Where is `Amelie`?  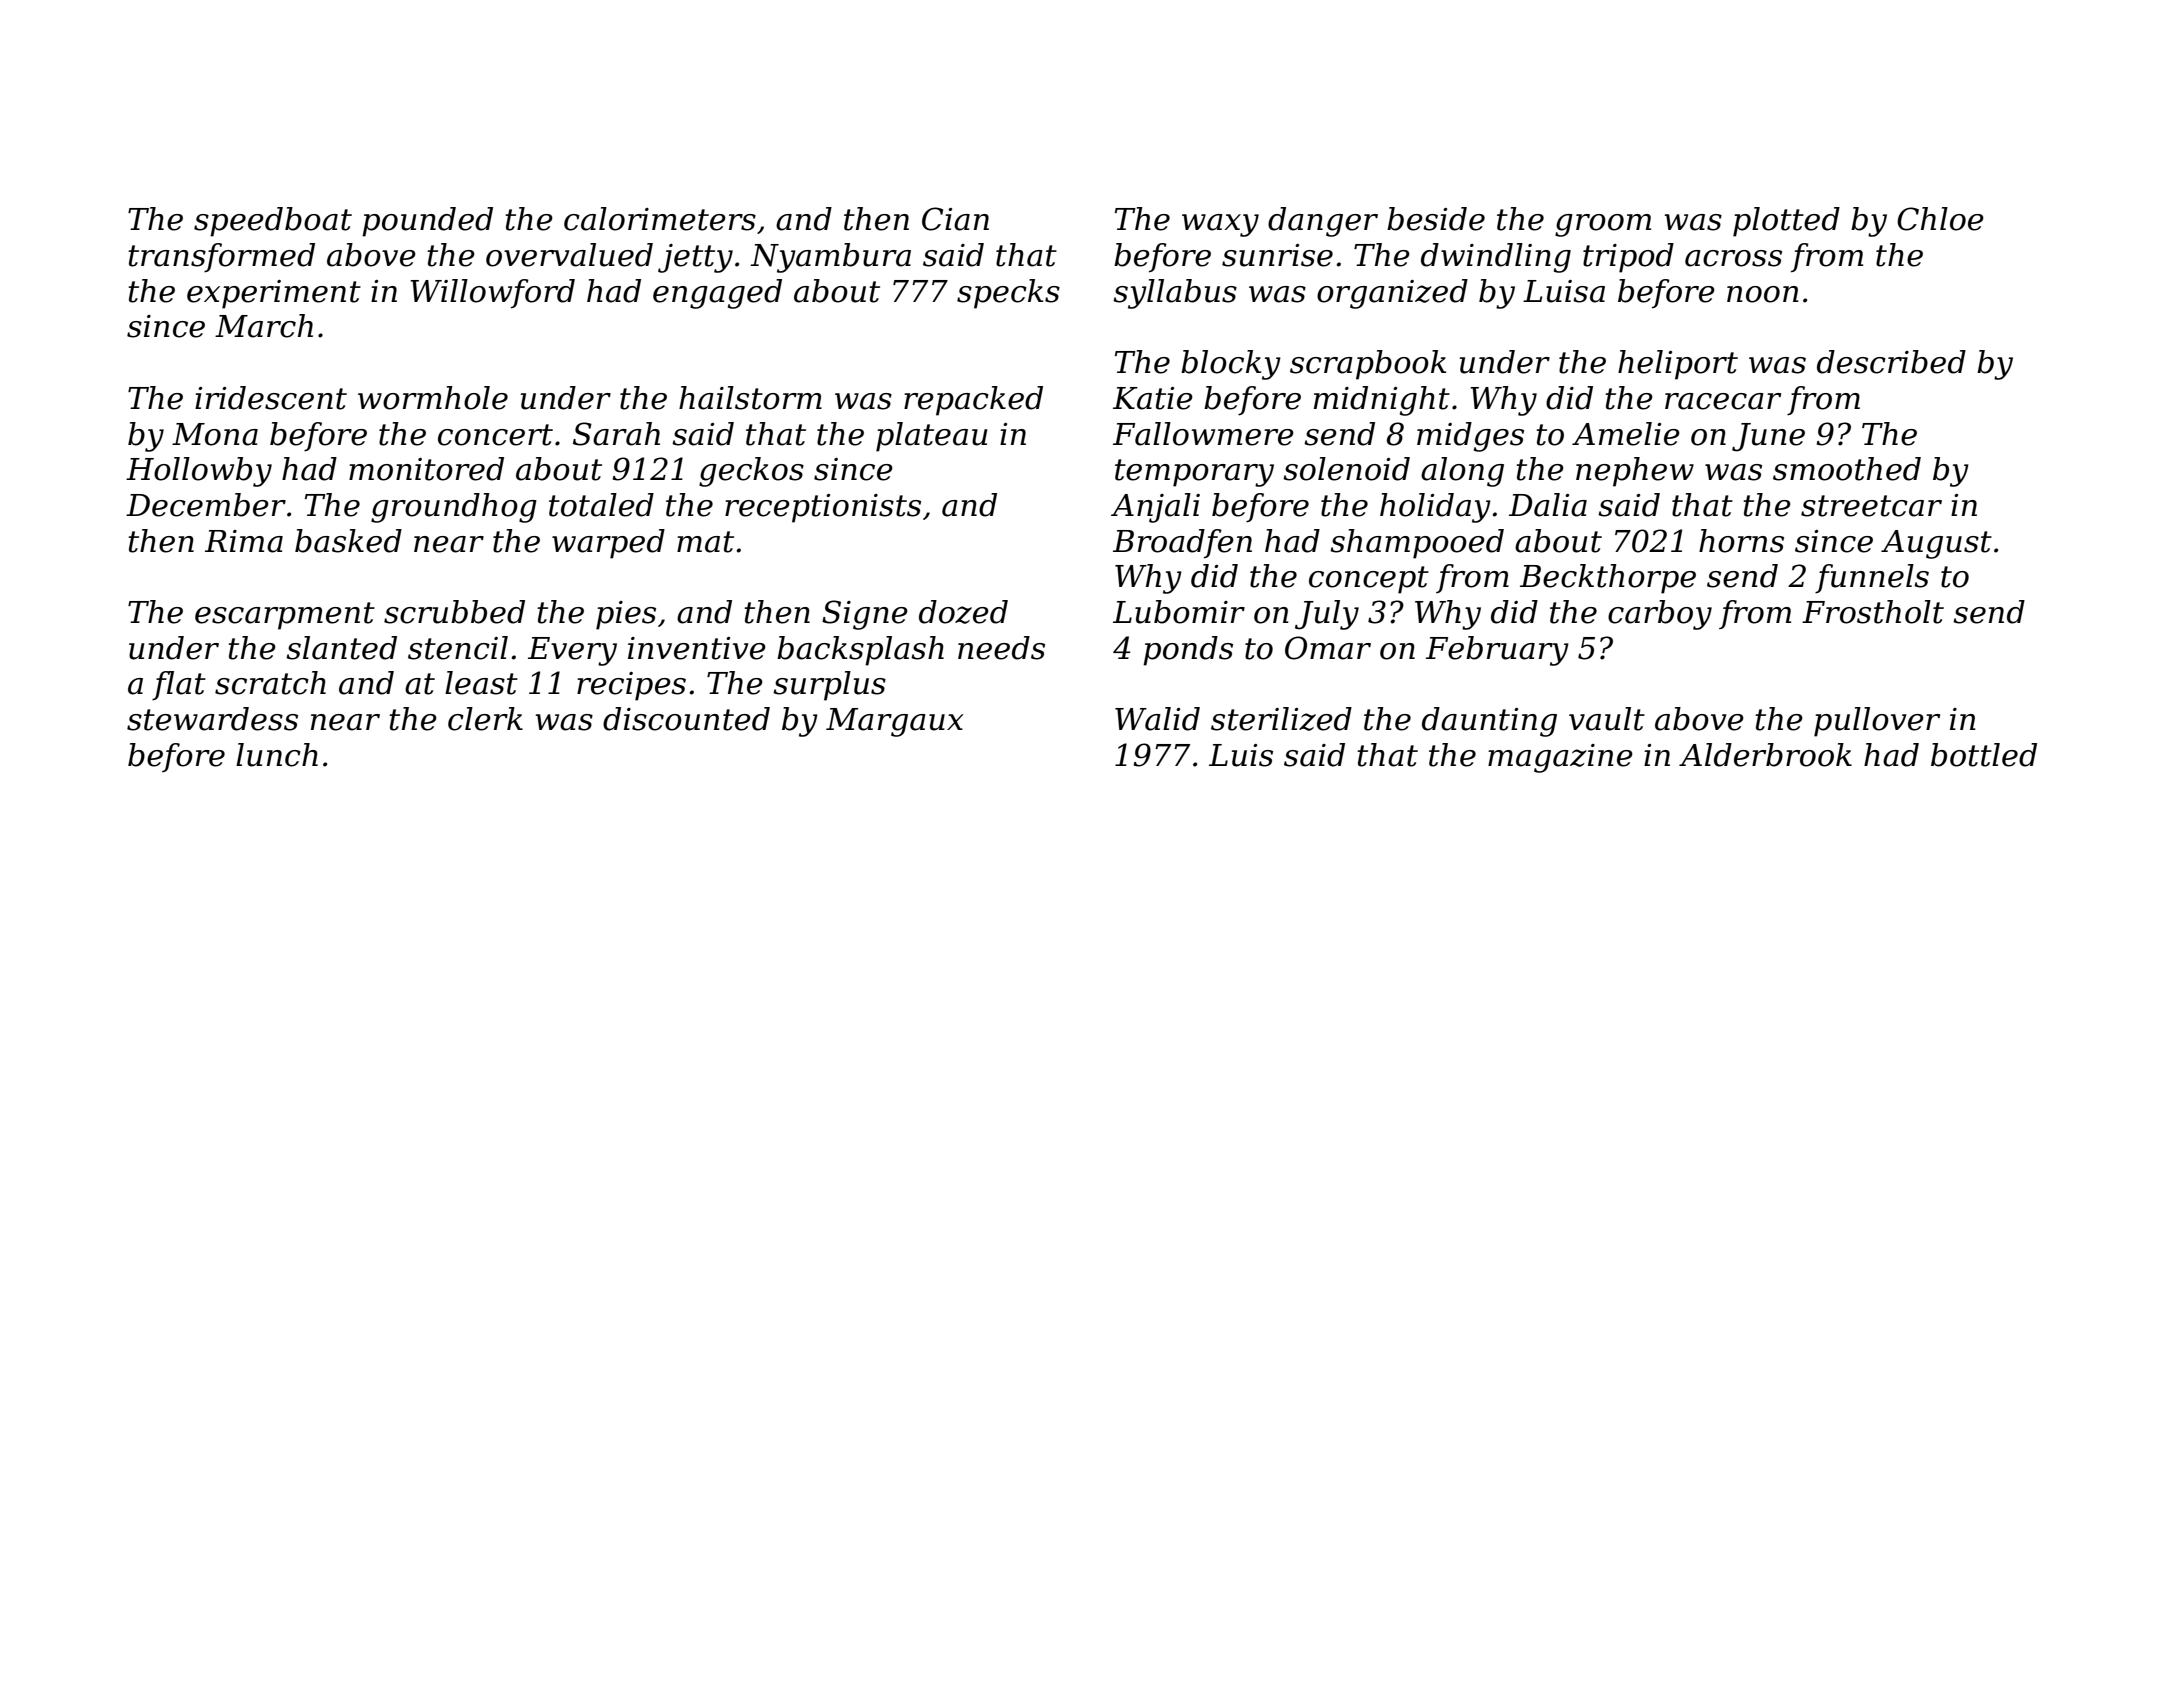
Amelie is located at coordinates (1626, 434).
